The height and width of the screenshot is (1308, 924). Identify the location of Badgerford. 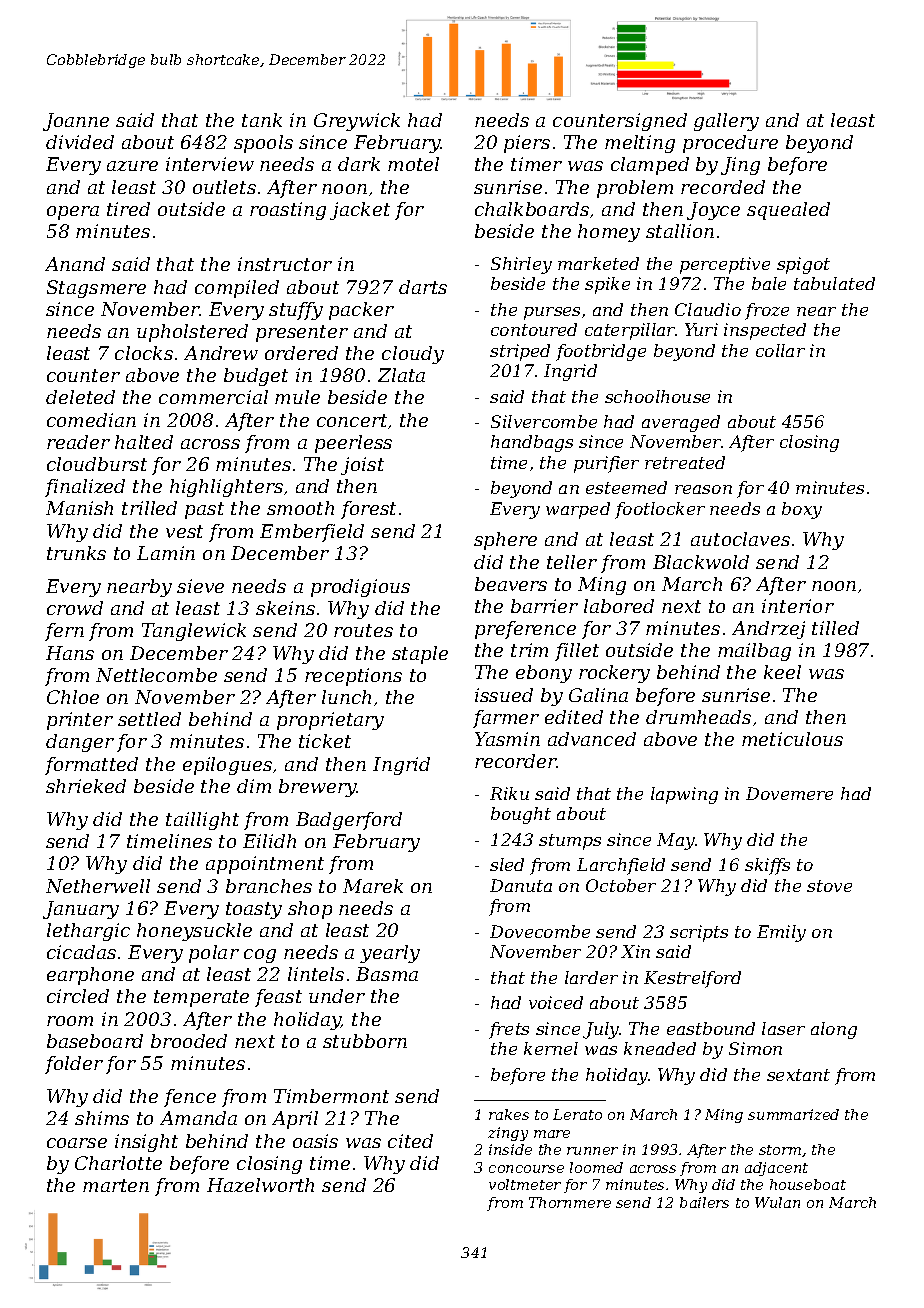
(349, 821).
